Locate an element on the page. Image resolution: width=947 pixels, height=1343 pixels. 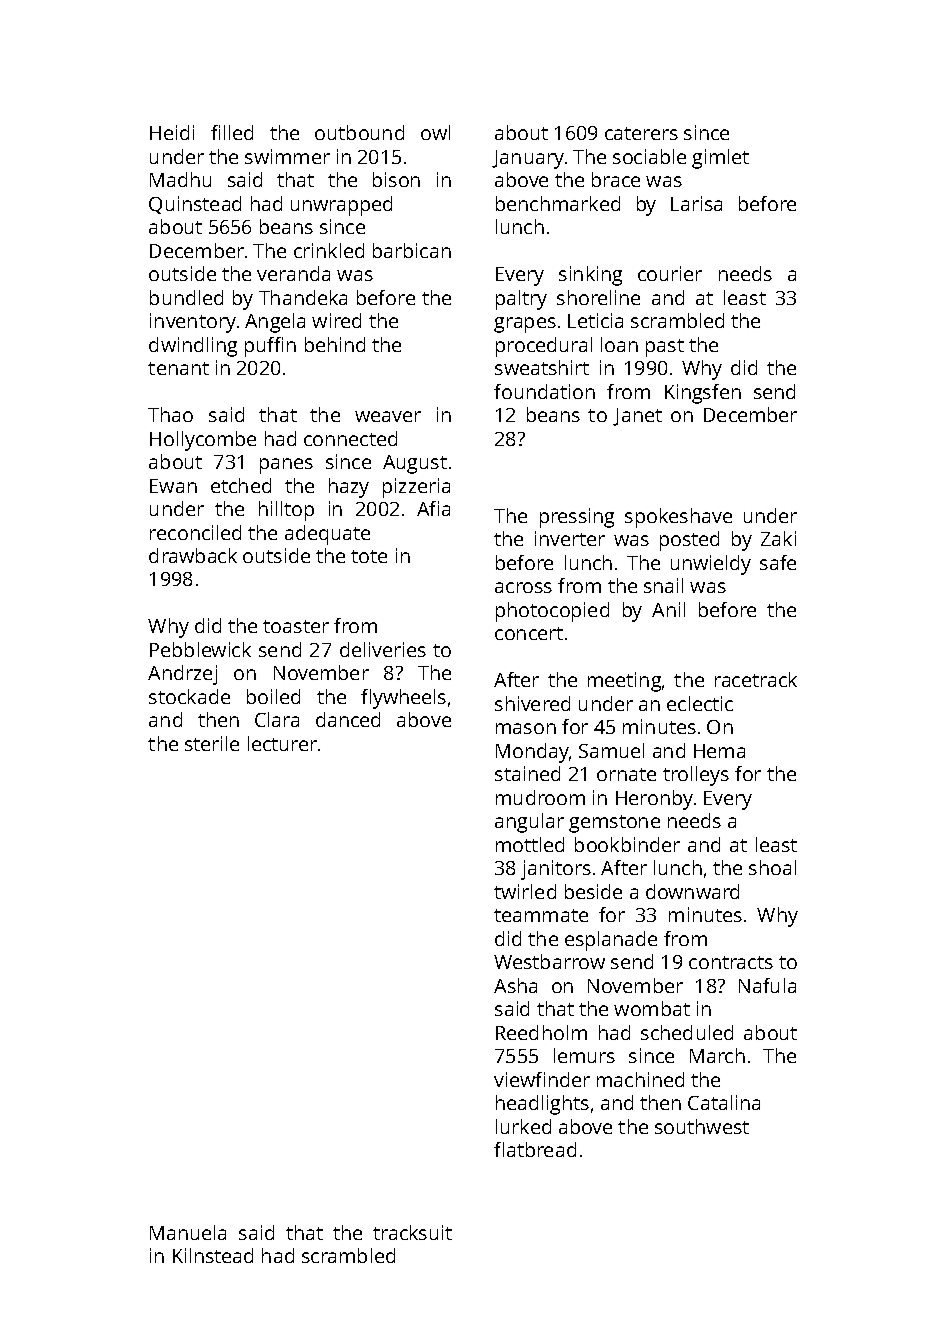
procedural is located at coordinates (544, 347).
